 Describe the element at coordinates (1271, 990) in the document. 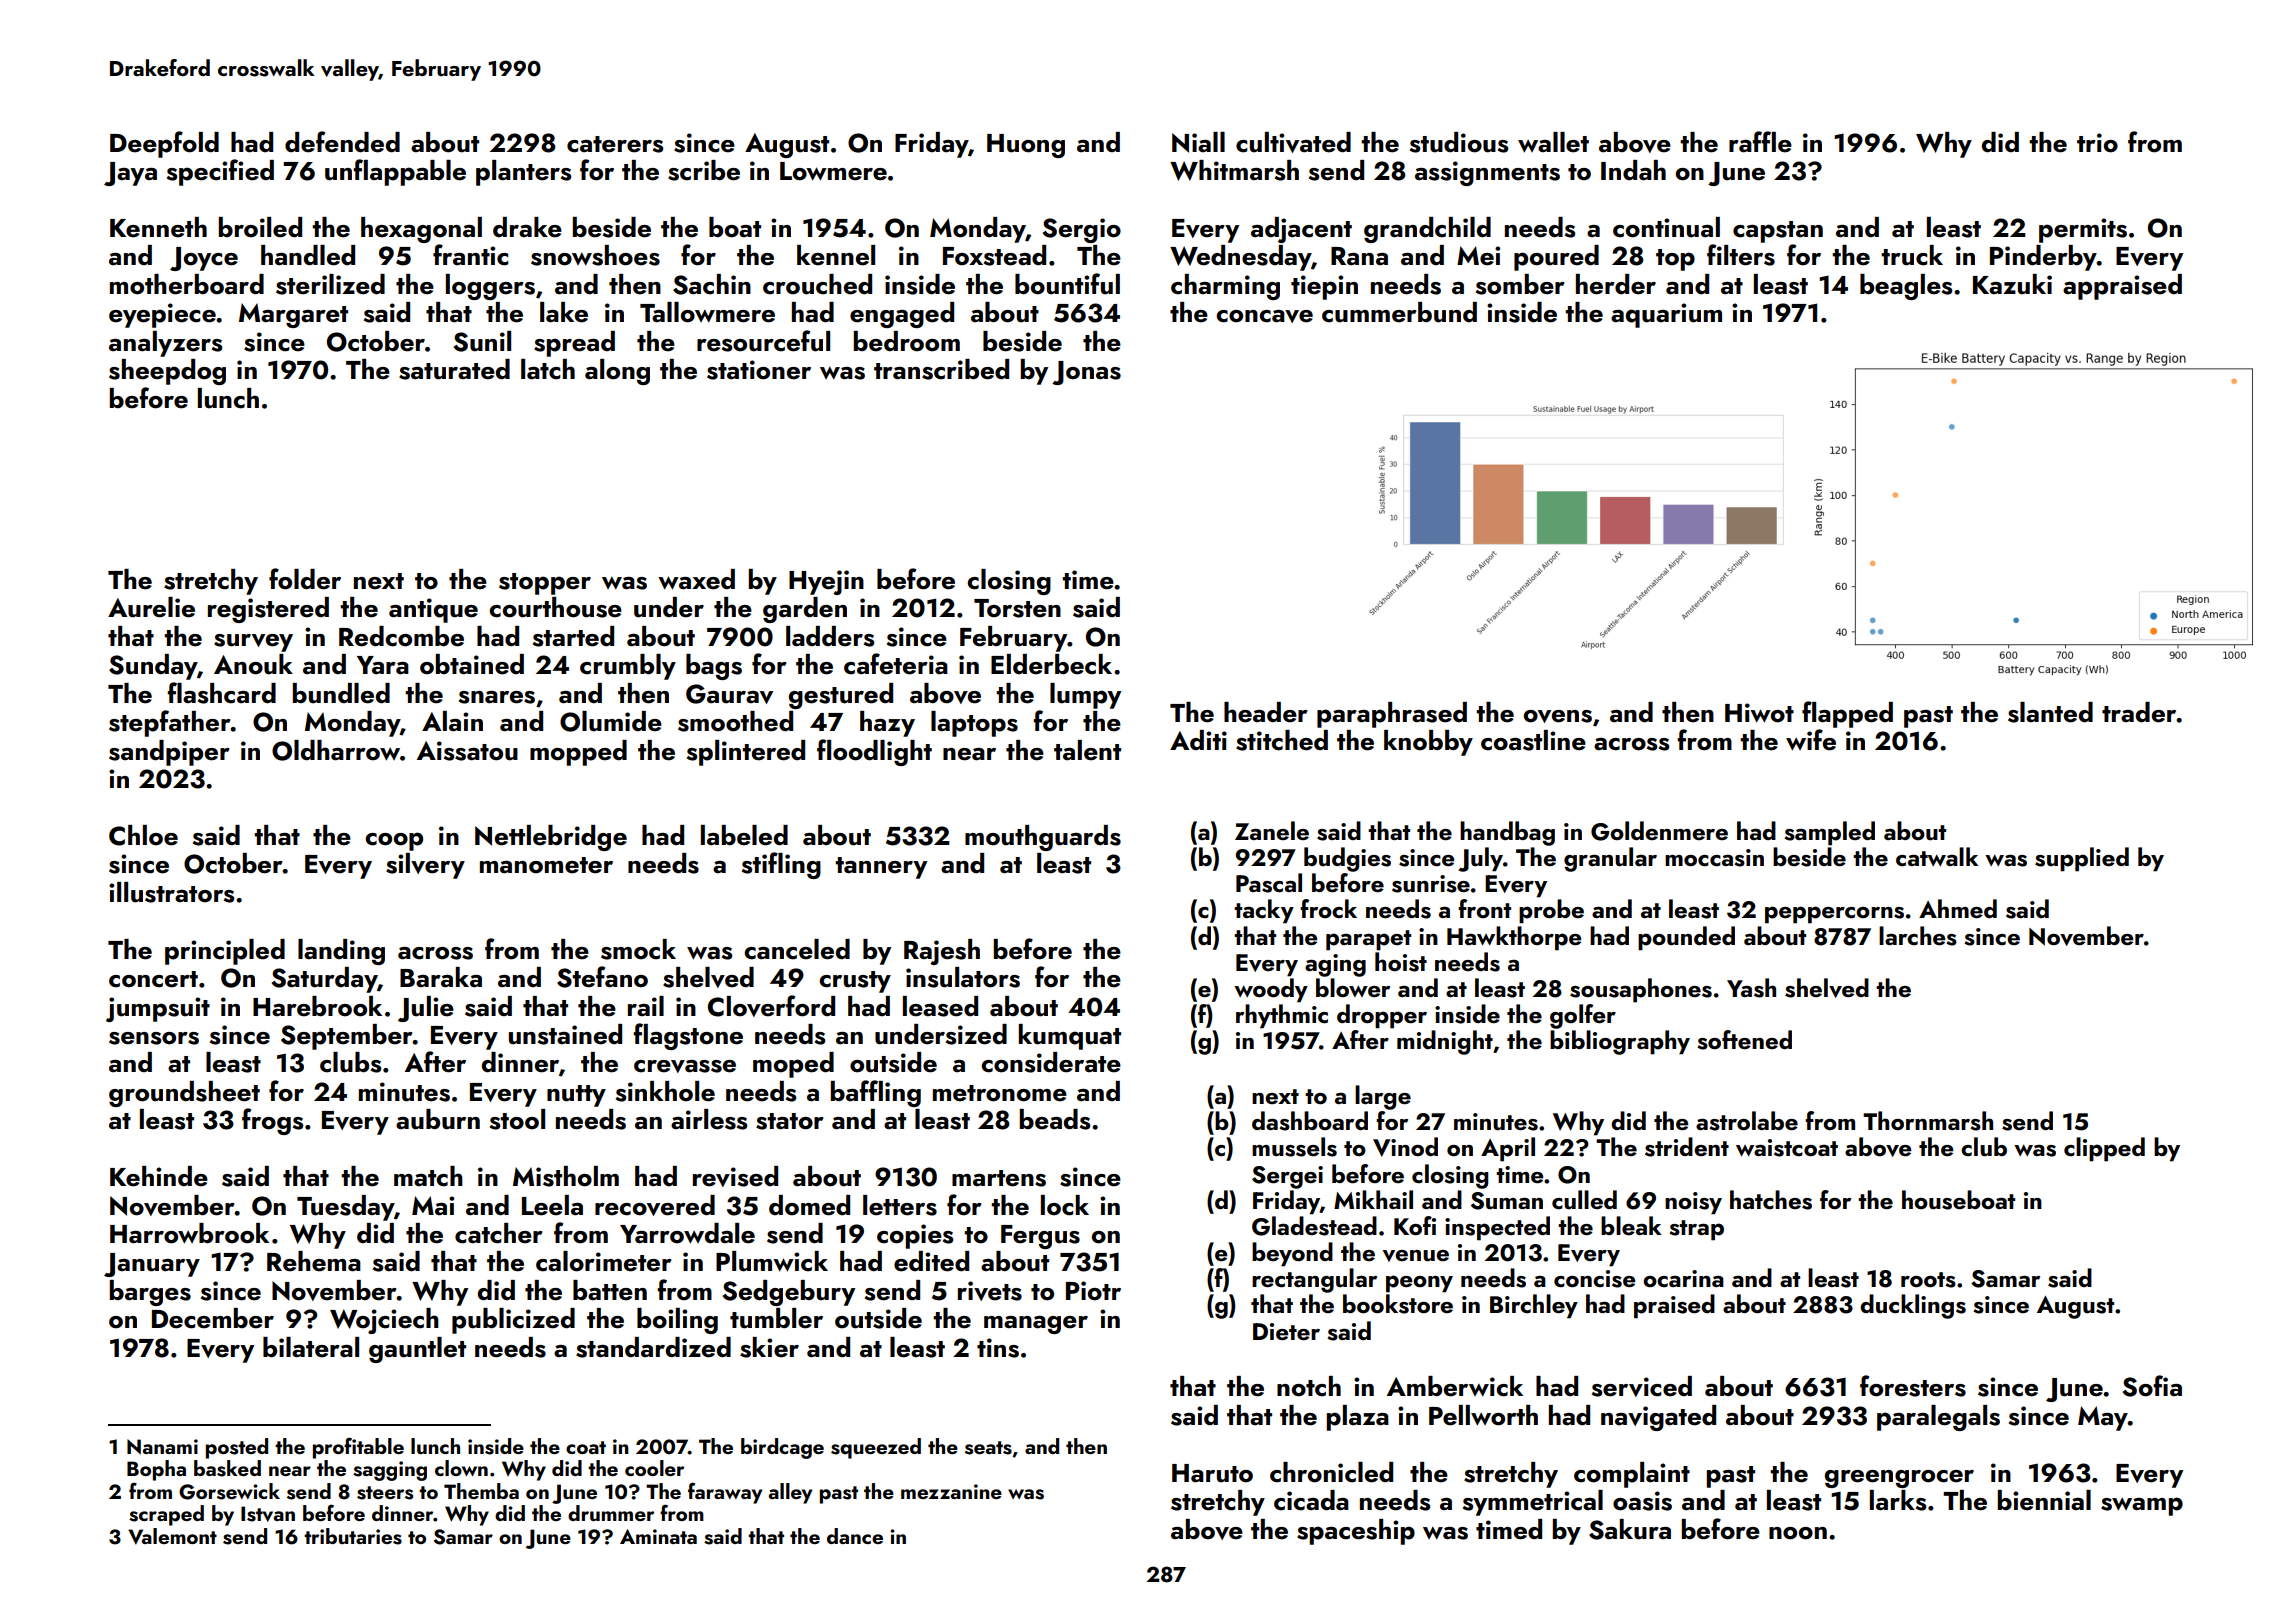

I see `woody` at that location.
